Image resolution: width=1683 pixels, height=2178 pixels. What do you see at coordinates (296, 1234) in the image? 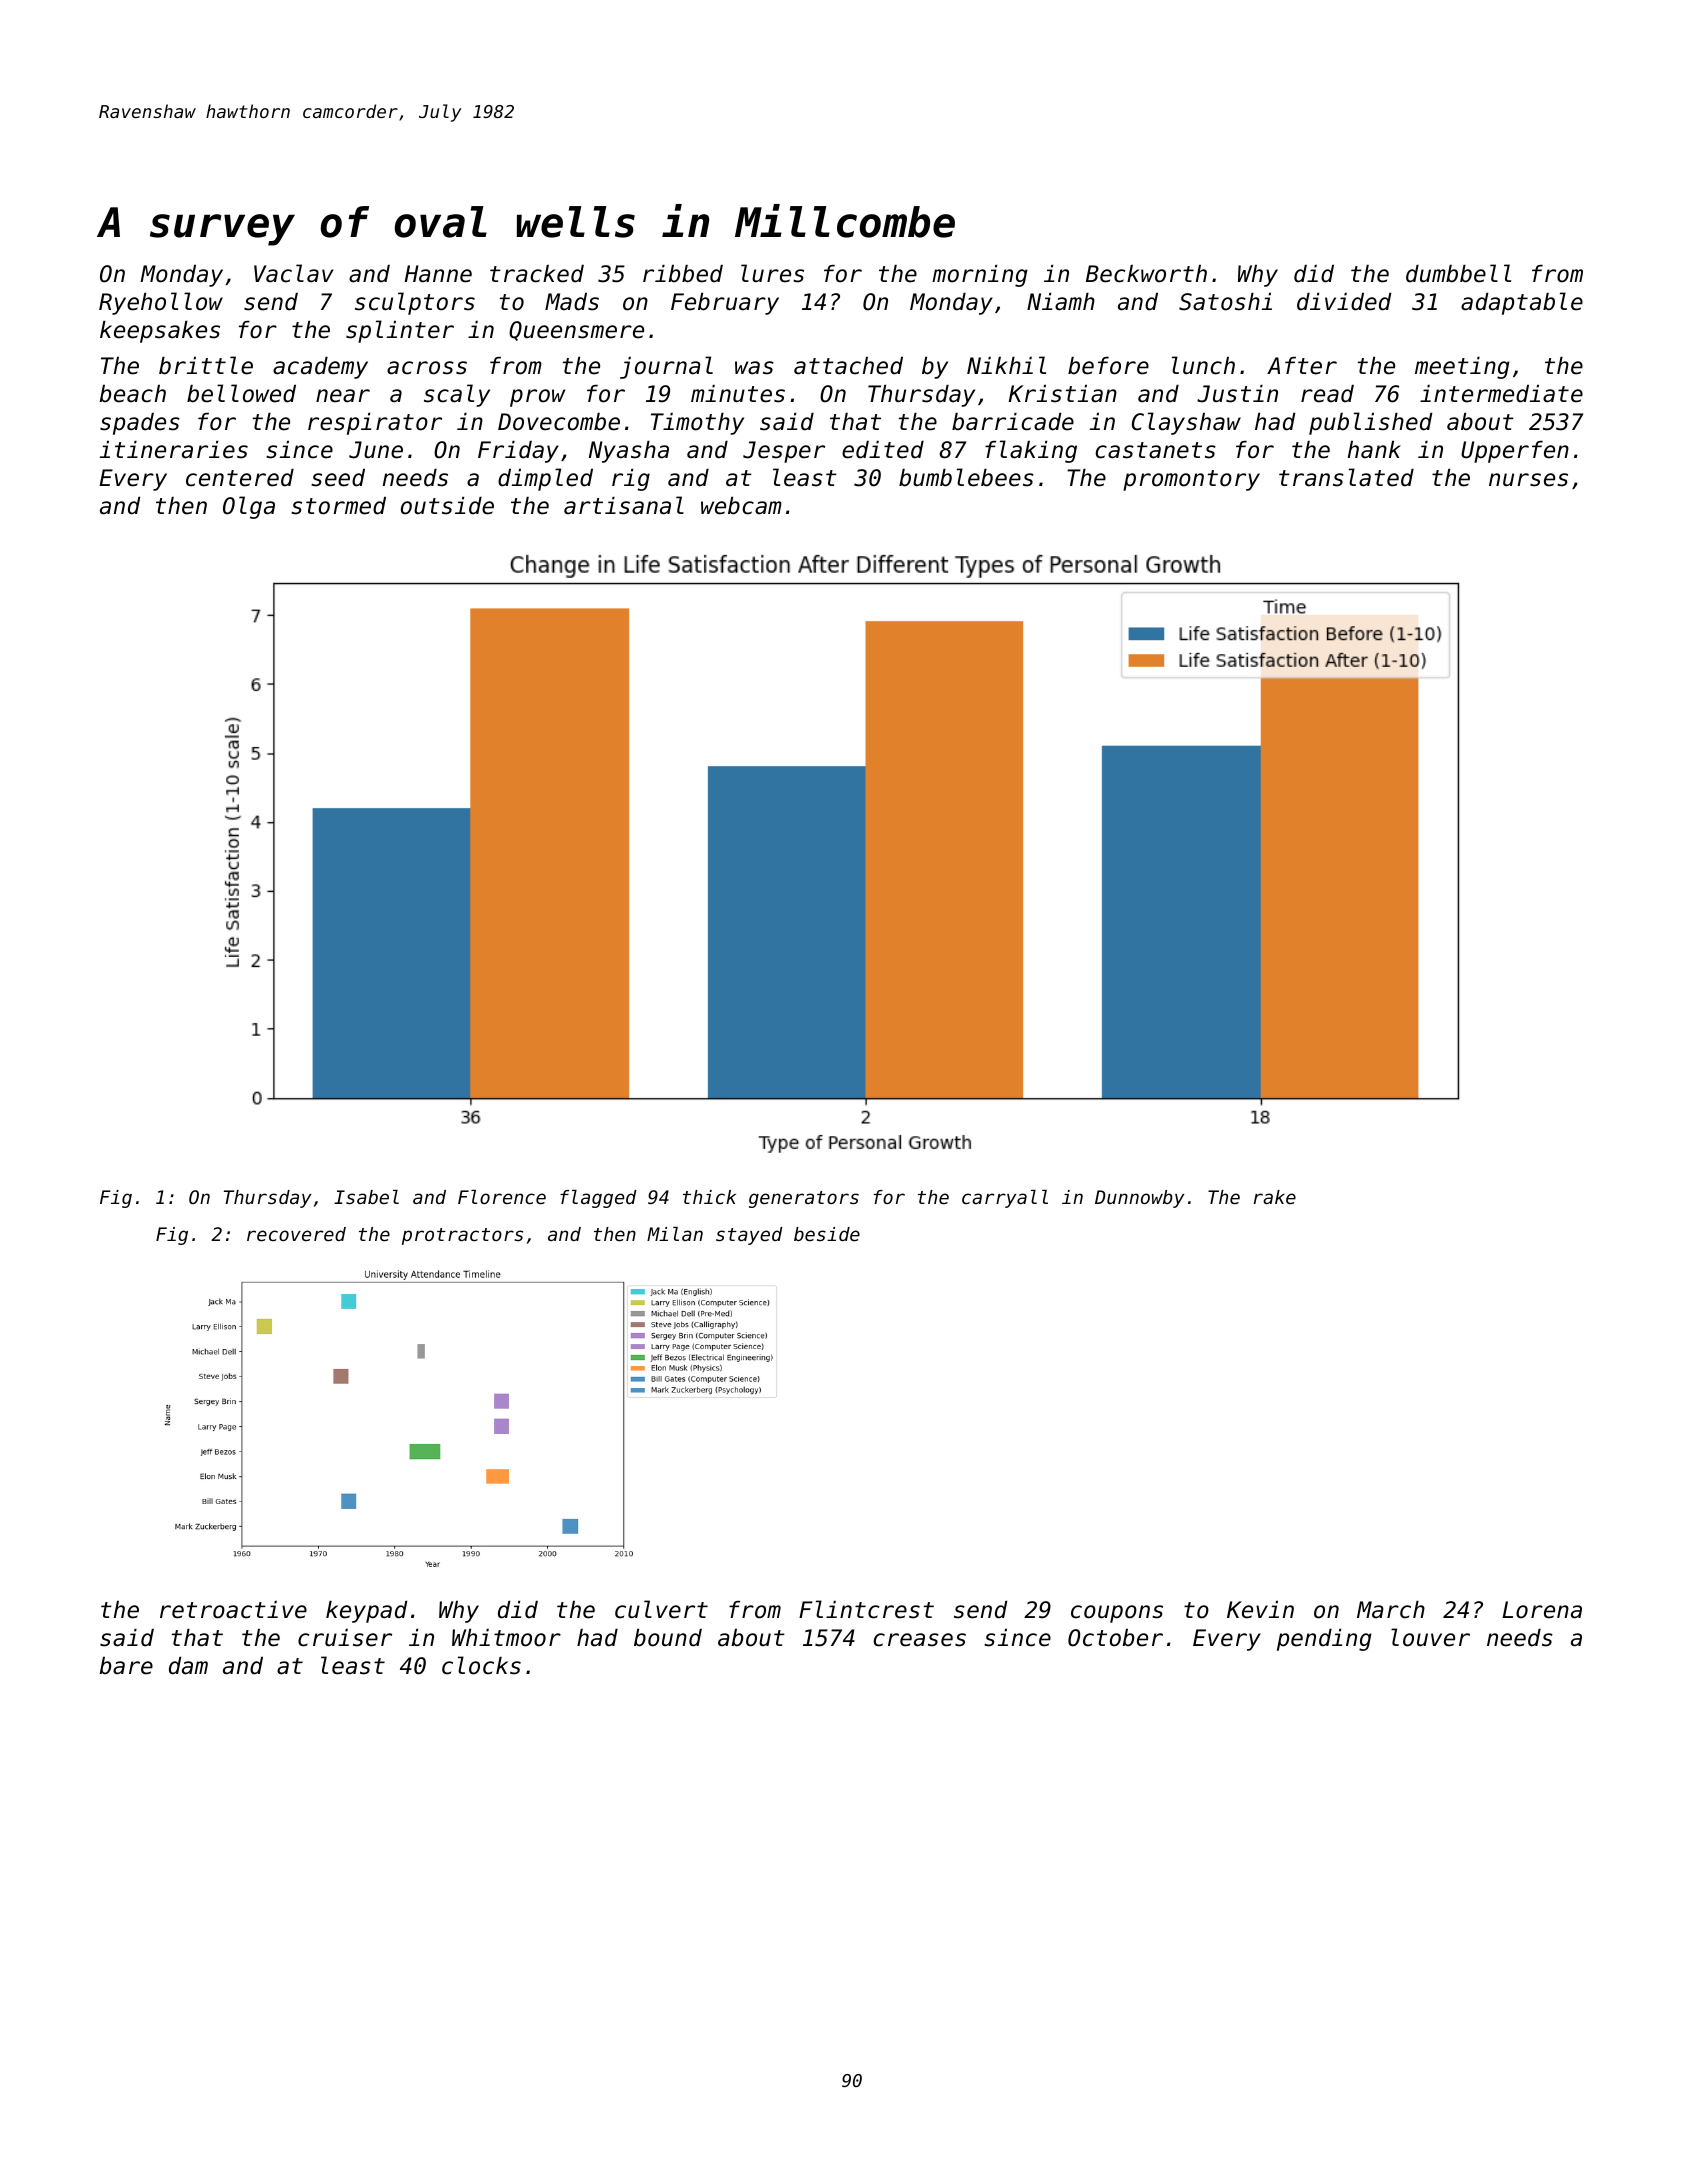
I see `recovered` at bounding box center [296, 1234].
